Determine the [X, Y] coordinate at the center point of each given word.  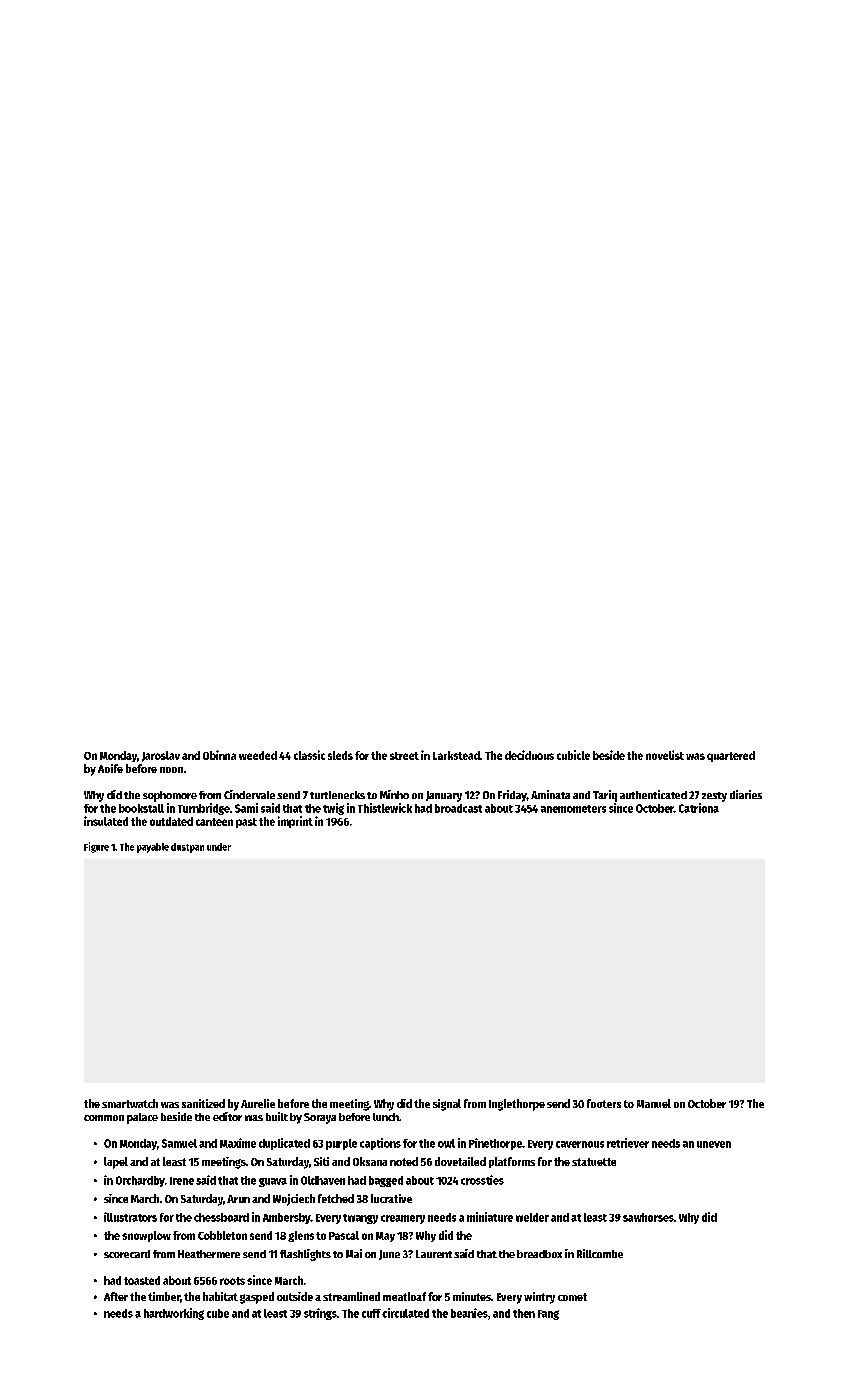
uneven [714, 1144]
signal [447, 1105]
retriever [628, 1143]
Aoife [110, 768]
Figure [96, 847]
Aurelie [258, 1103]
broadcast [458, 808]
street [404, 756]
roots [232, 1281]
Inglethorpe [517, 1105]
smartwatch [130, 1103]
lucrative [391, 1198]
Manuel [654, 1103]
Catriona [699, 808]
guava [273, 1182]
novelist [665, 755]
